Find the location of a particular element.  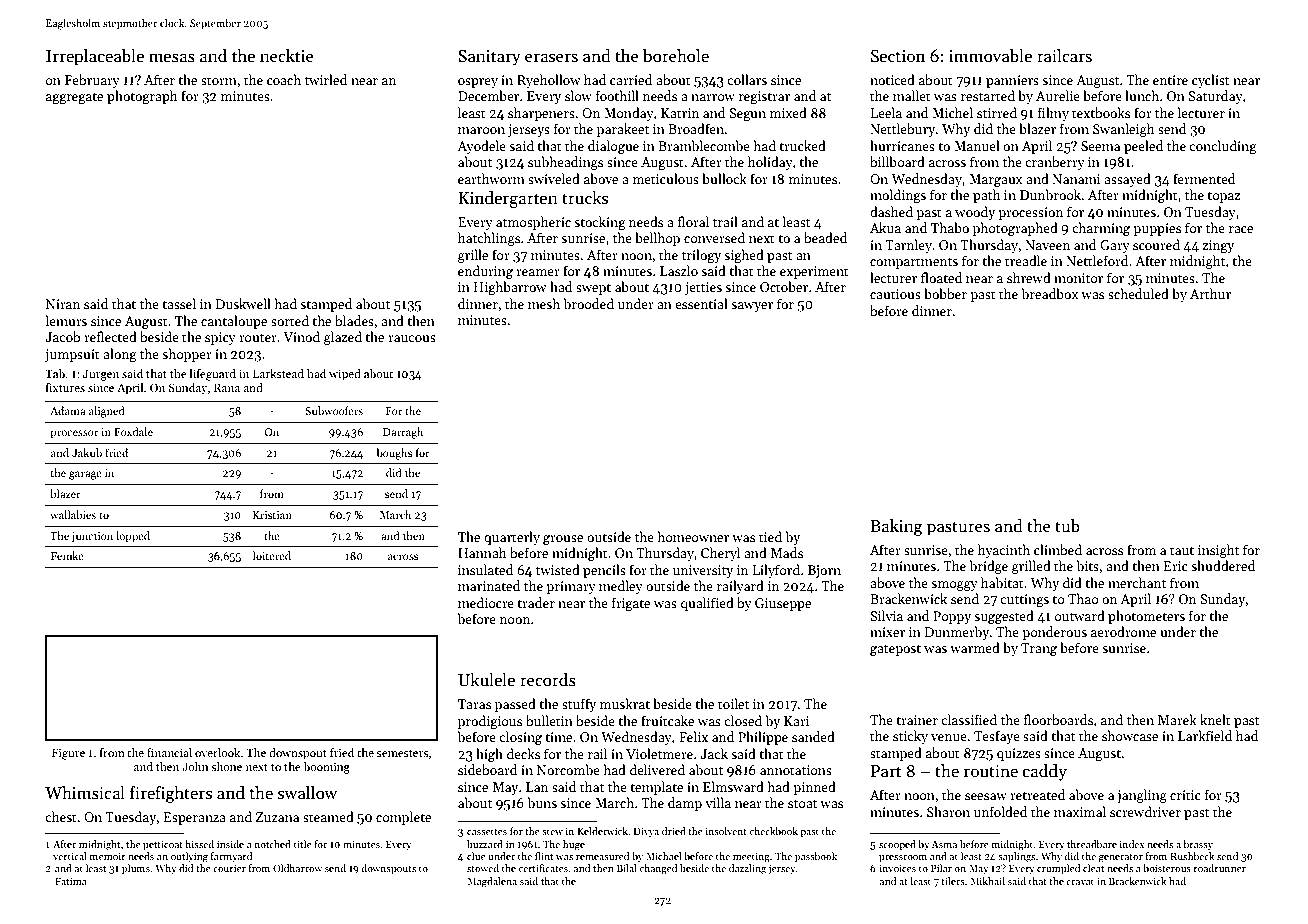

records is located at coordinates (548, 680).
